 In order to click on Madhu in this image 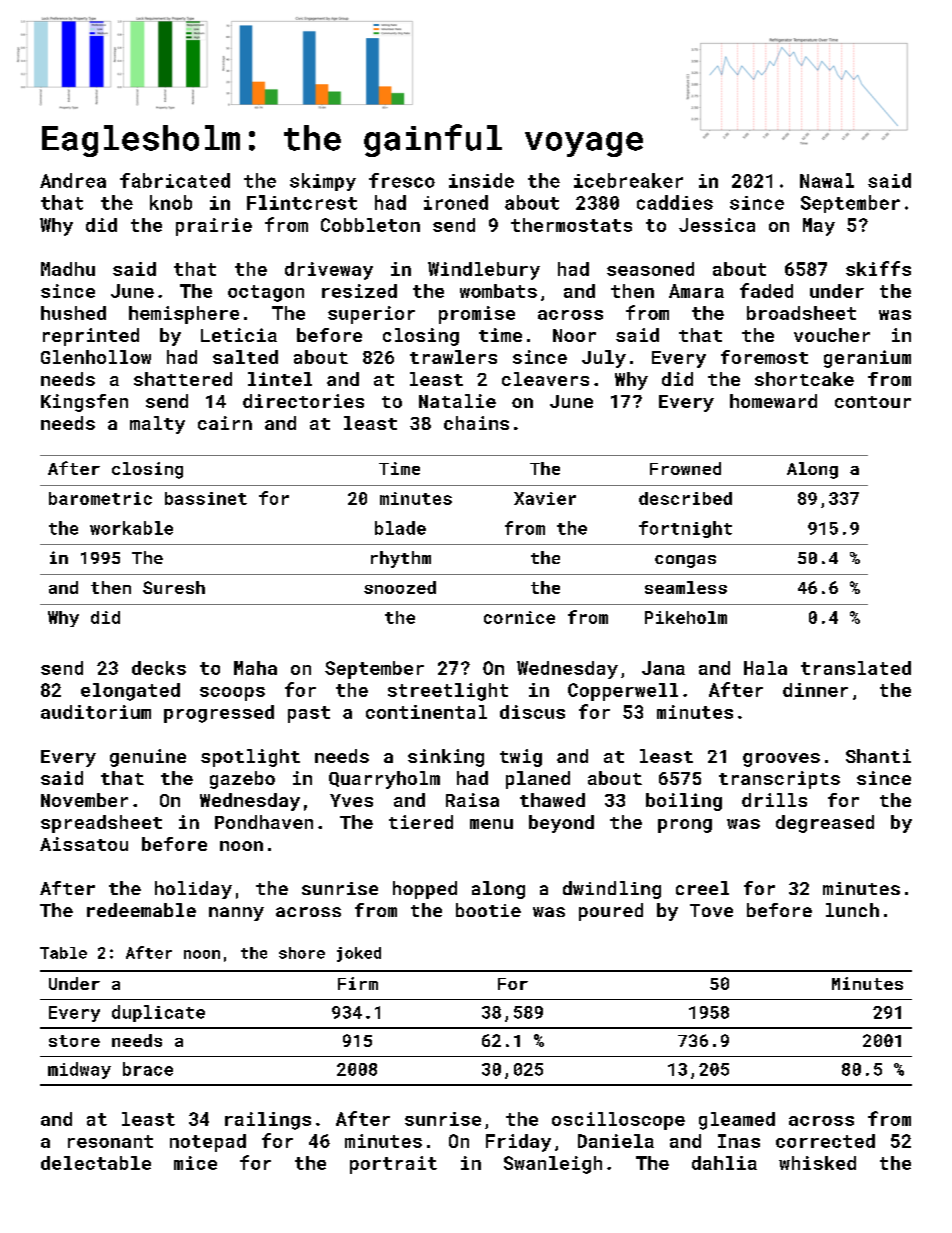, I will do `click(68, 269)`.
